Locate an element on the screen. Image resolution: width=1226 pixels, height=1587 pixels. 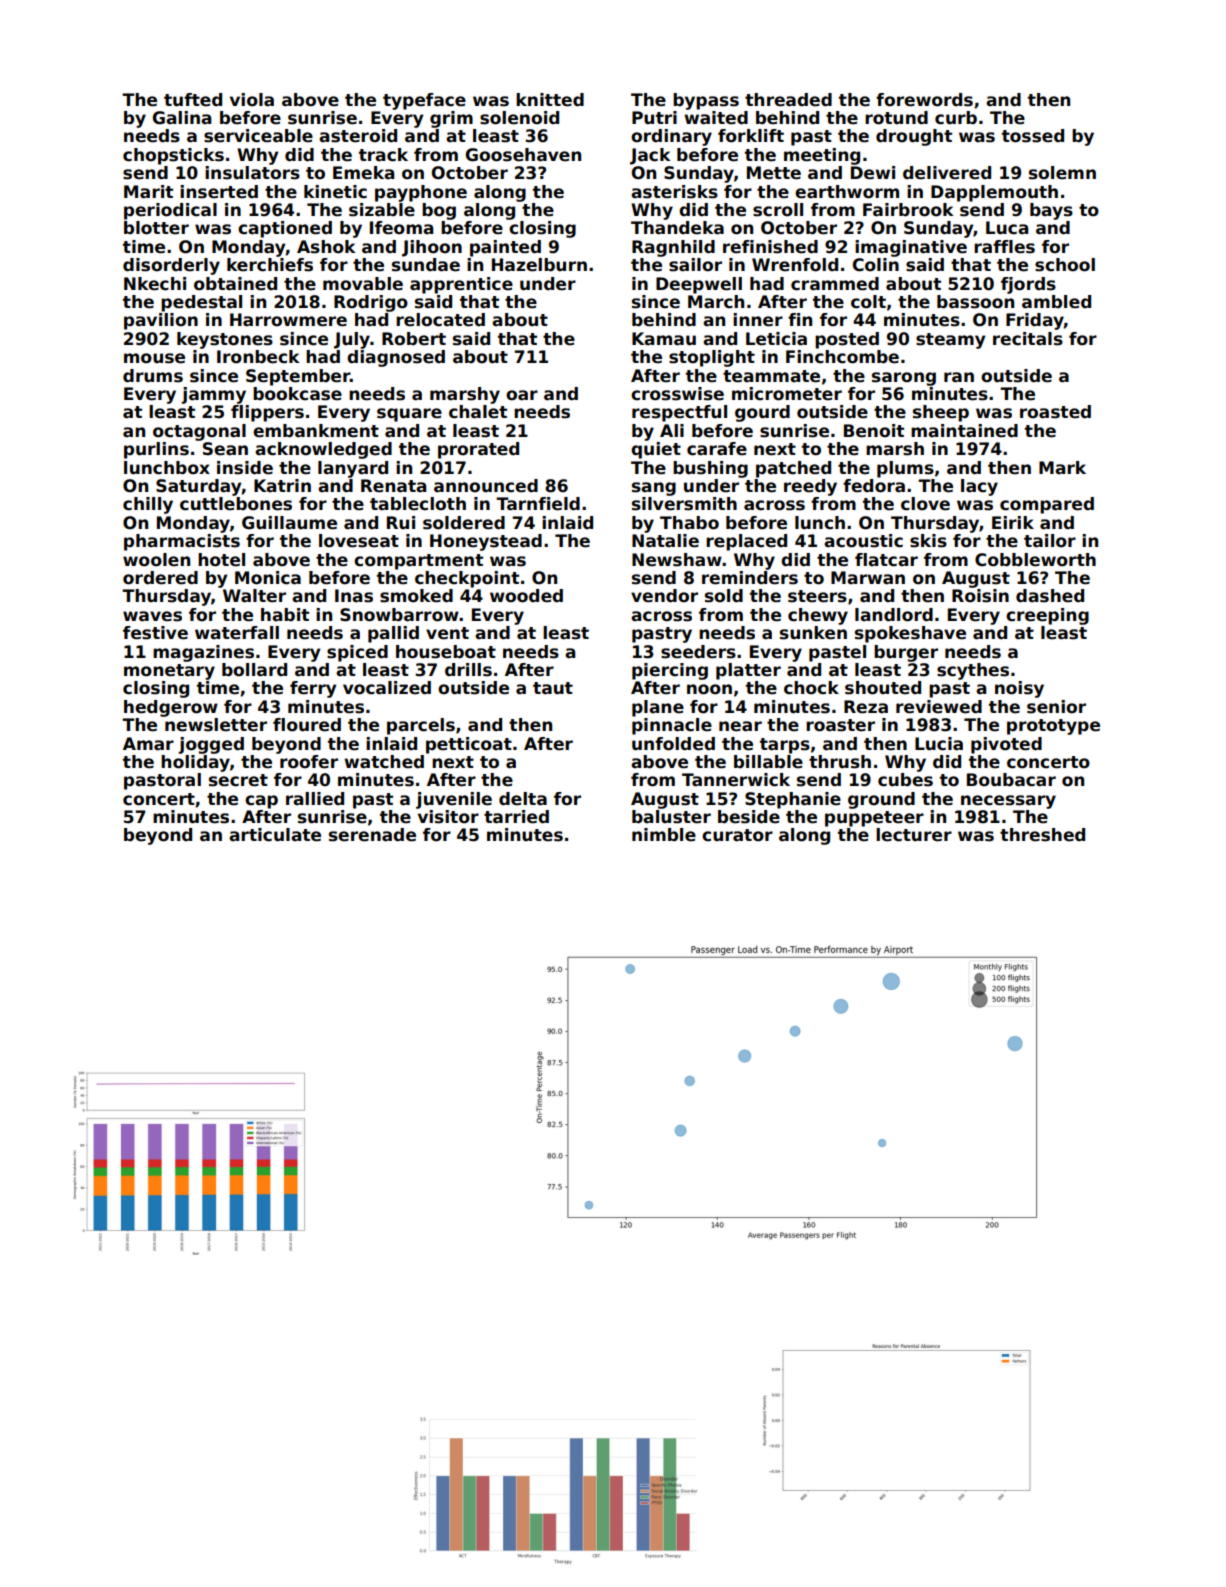
respectful is located at coordinates (679, 413).
